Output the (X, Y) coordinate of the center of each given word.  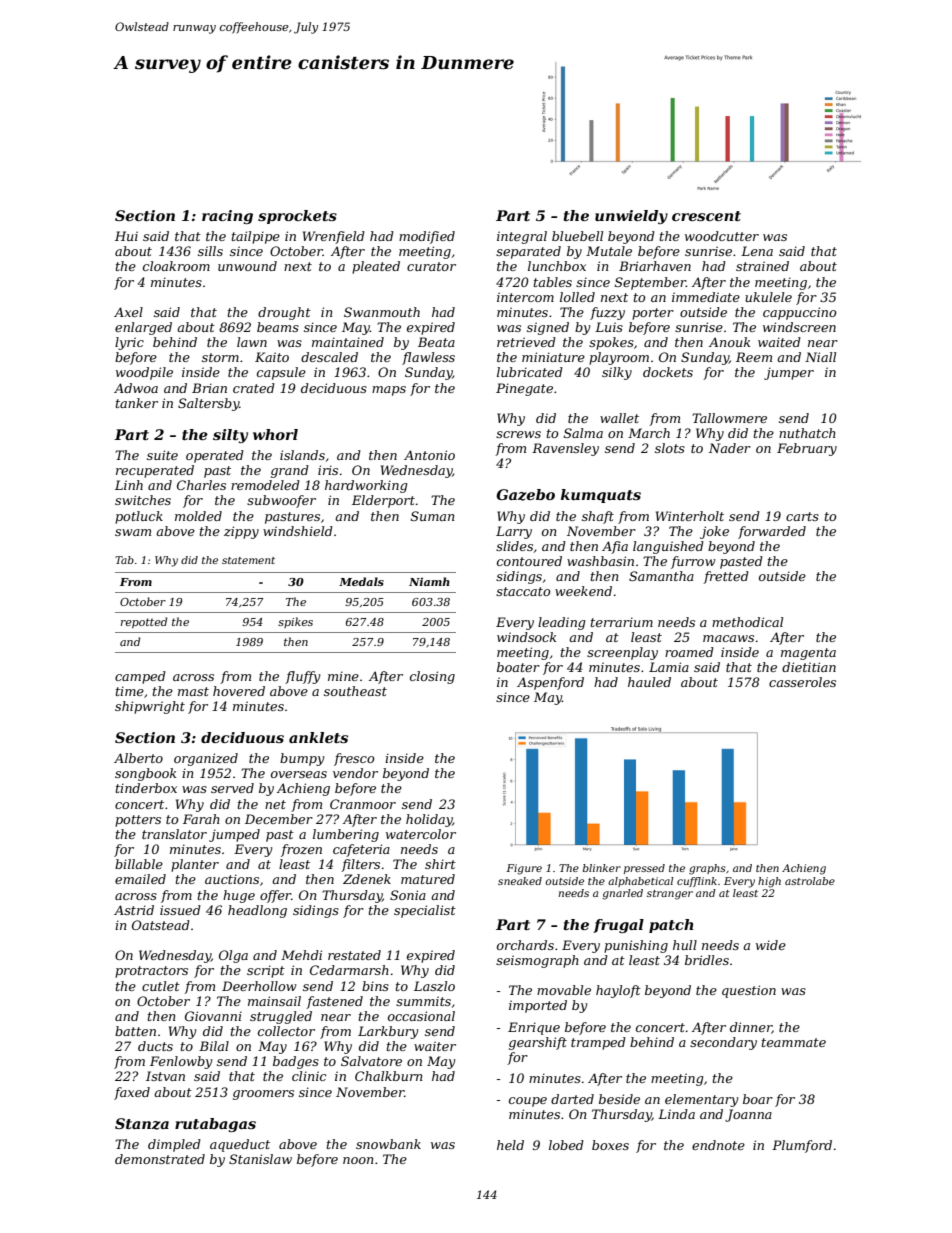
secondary (723, 1043)
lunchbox (557, 266)
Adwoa (136, 388)
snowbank (388, 1144)
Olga (233, 956)
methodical (747, 622)
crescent (706, 216)
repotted (144, 622)
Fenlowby (181, 1062)
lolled (577, 297)
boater (518, 667)
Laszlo (434, 986)
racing (227, 217)
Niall (820, 357)
